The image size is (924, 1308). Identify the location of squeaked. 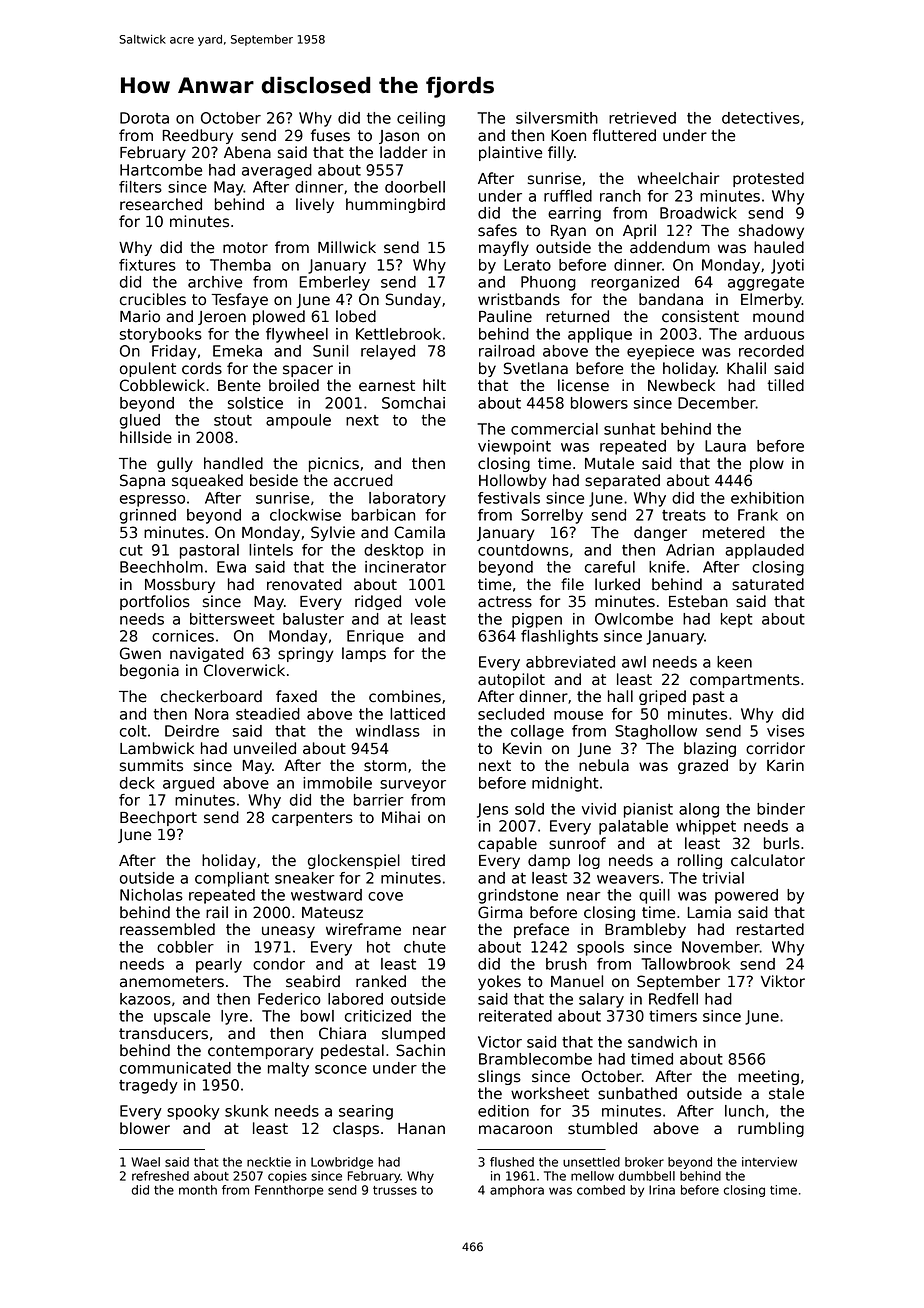
(207, 481).
